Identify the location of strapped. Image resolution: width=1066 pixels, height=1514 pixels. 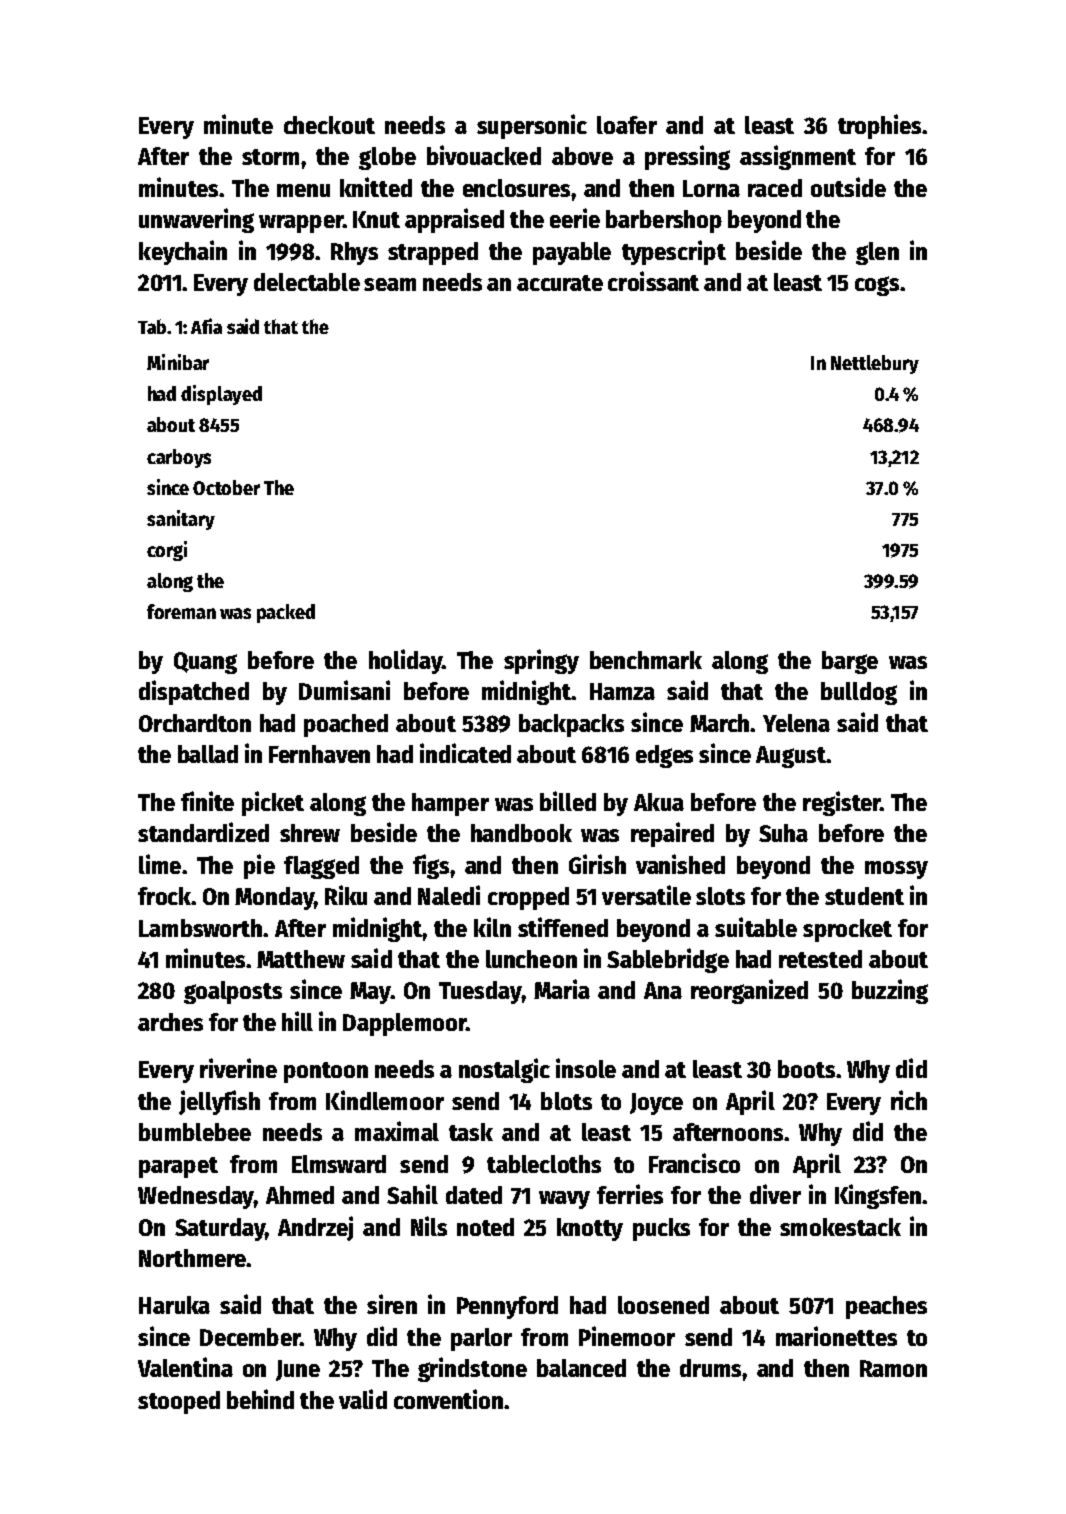
(433, 253).
